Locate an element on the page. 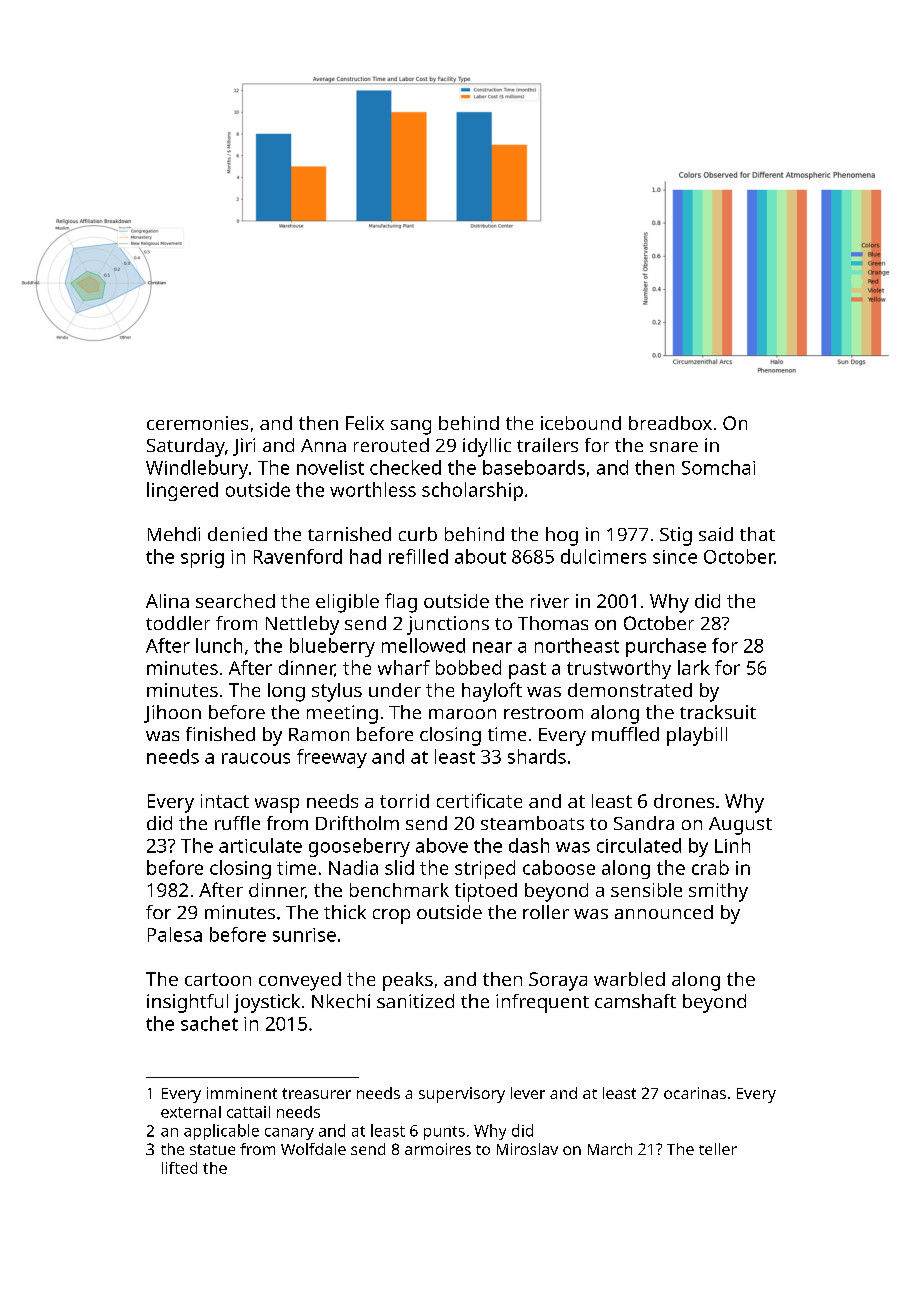  Palesa is located at coordinates (175, 934).
